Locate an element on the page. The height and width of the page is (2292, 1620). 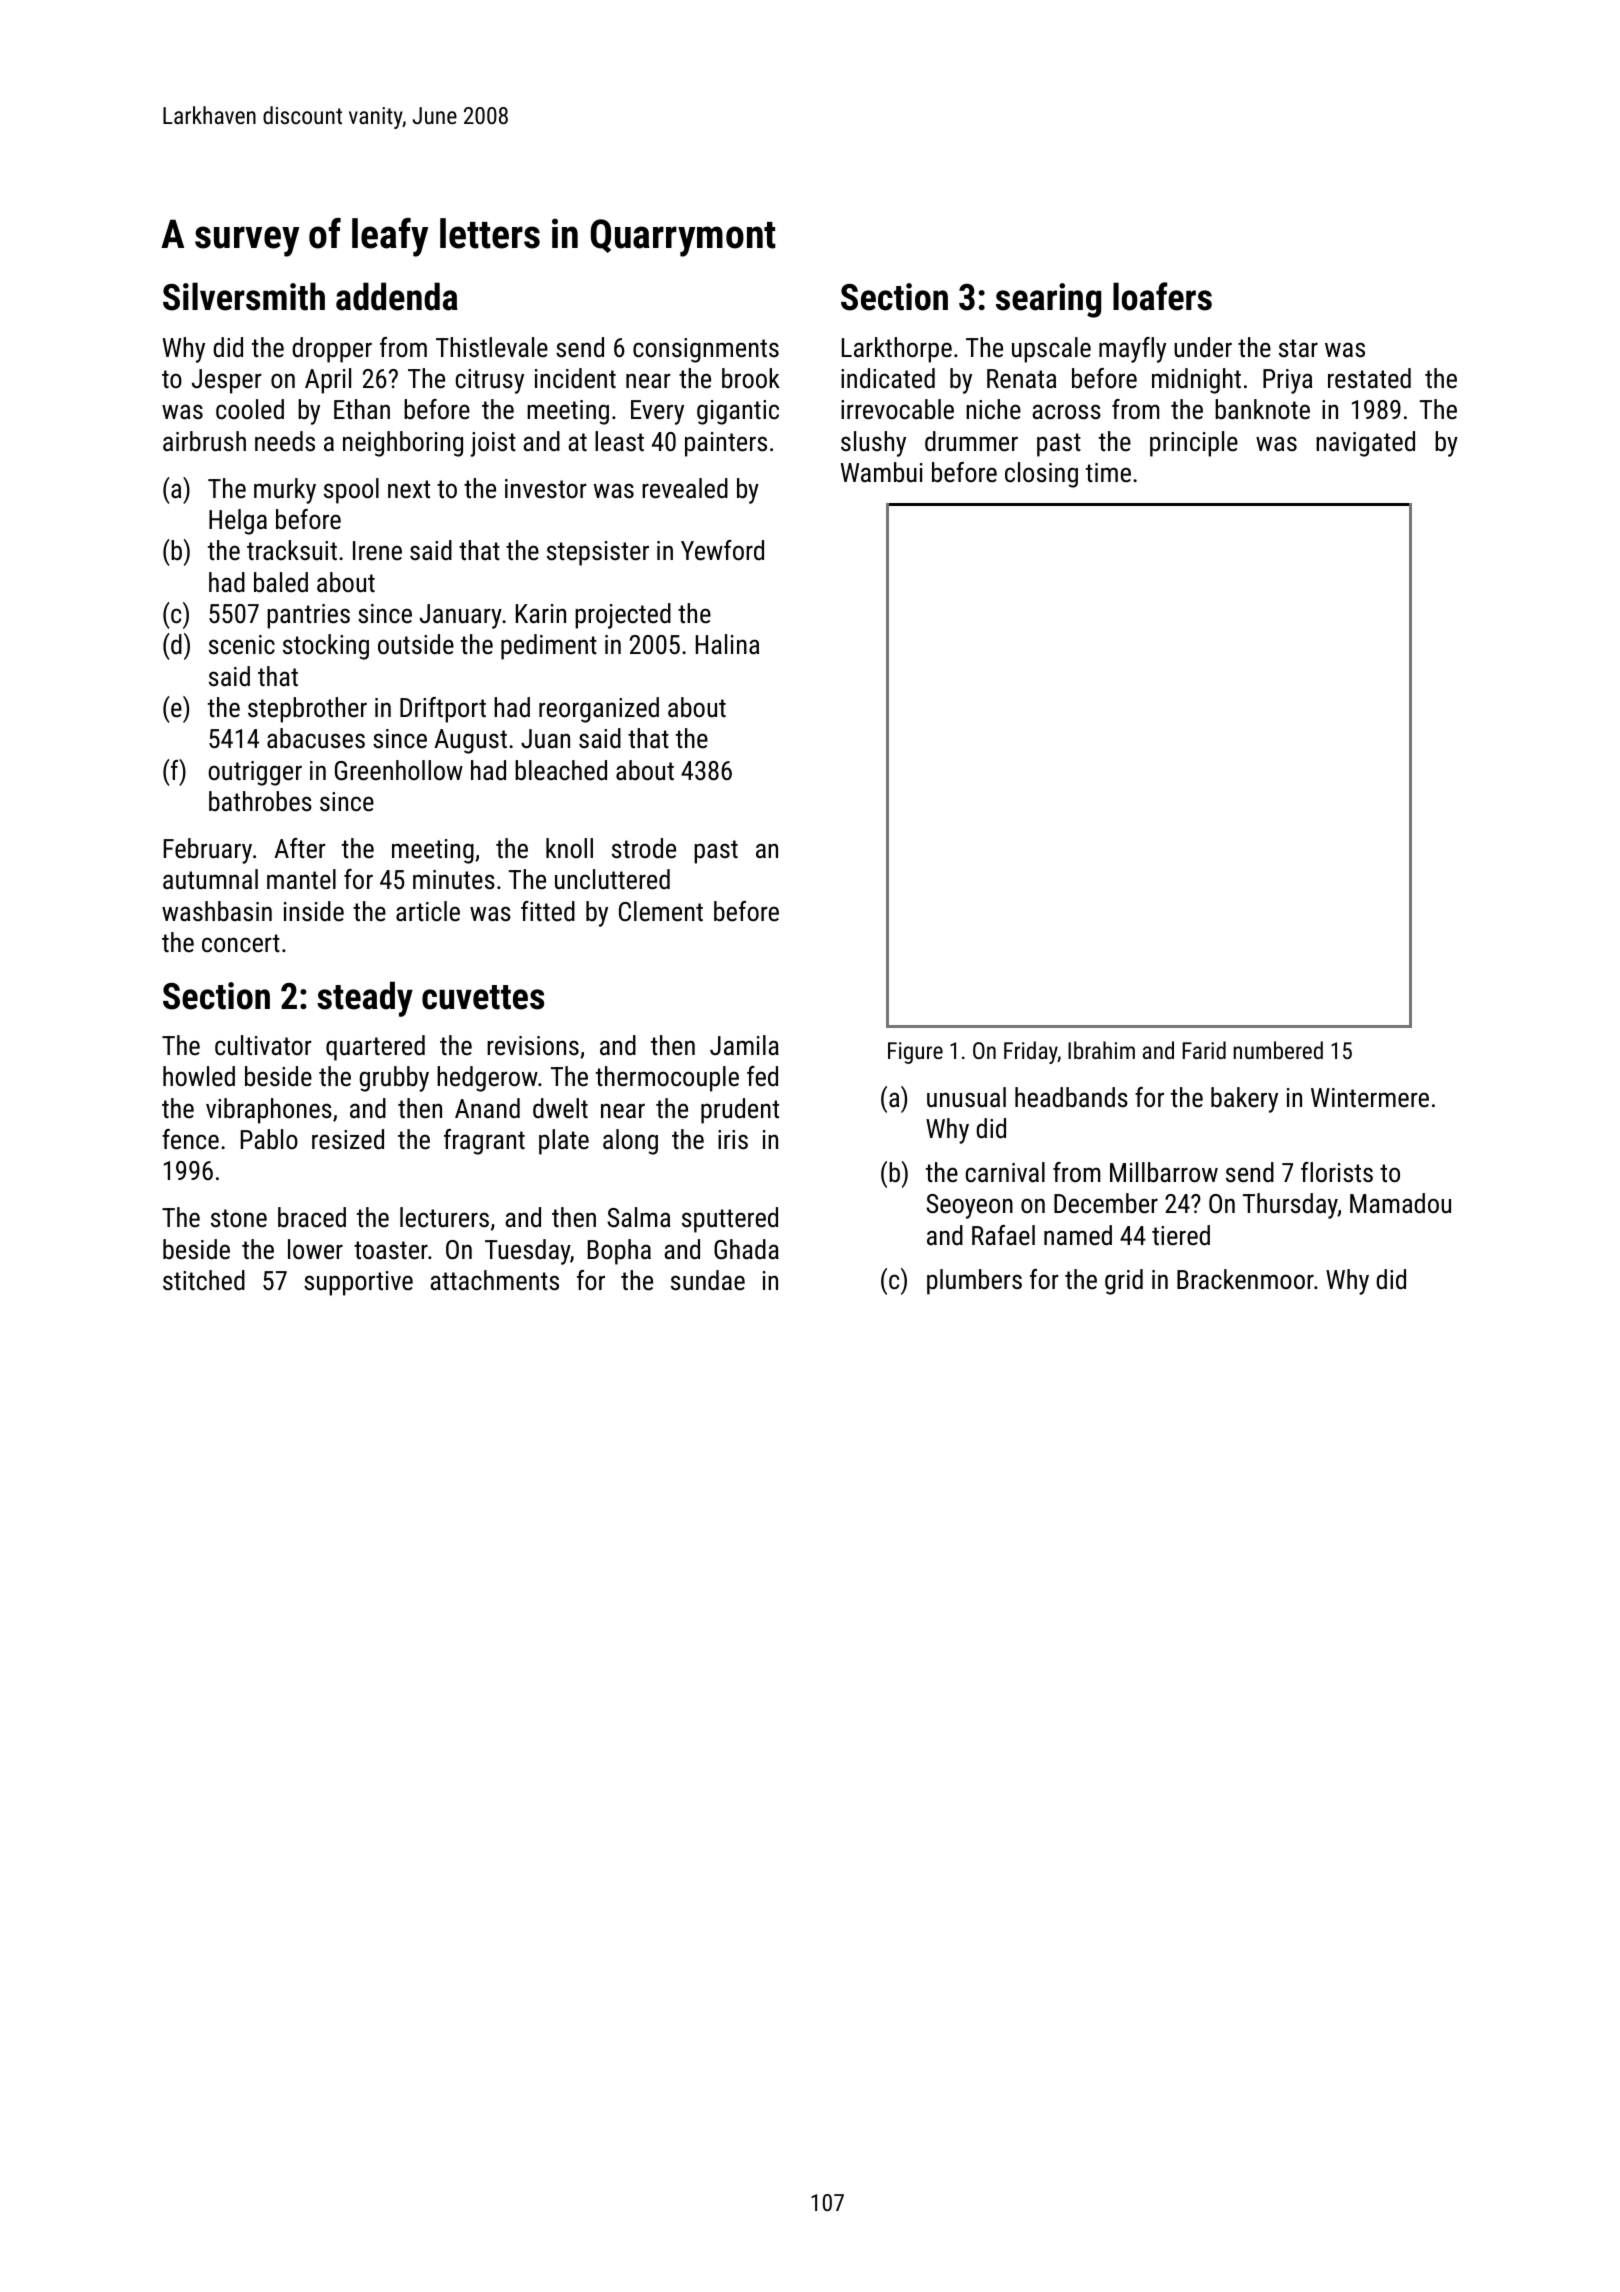
searing is located at coordinates (1048, 300).
